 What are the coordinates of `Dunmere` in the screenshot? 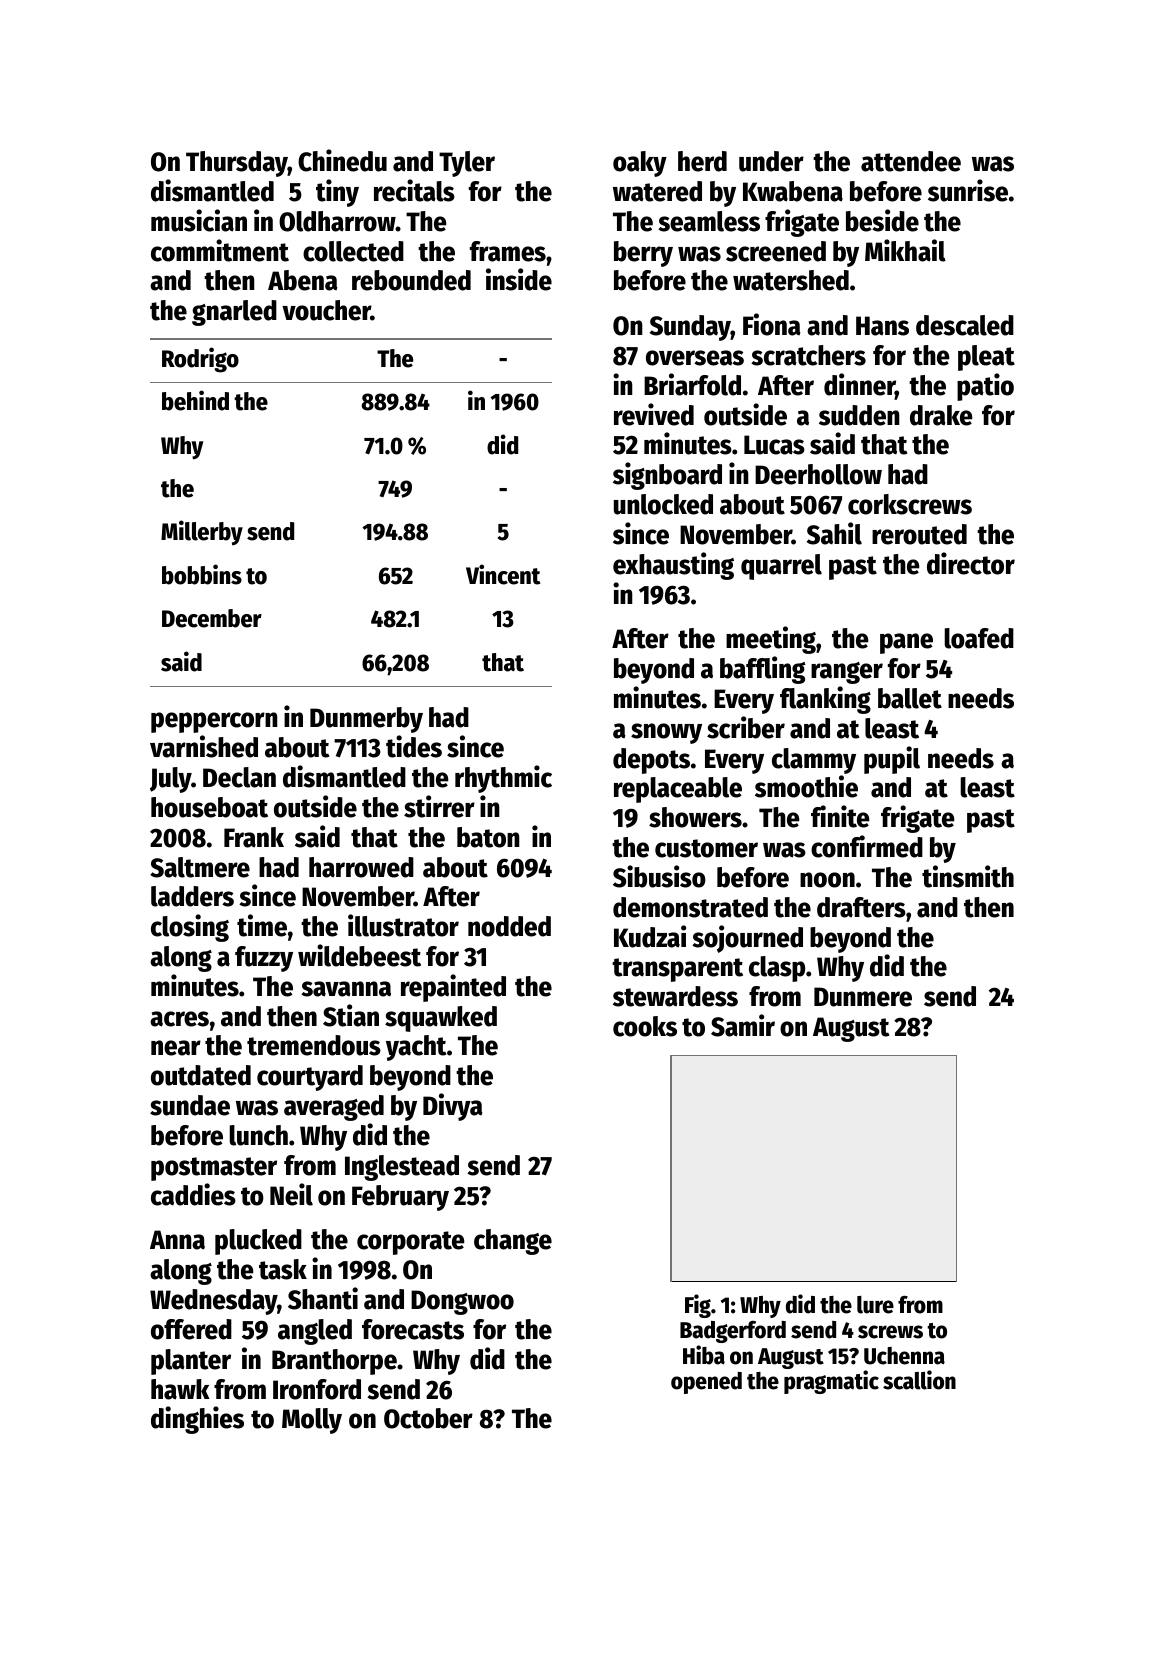 It's located at (863, 997).
